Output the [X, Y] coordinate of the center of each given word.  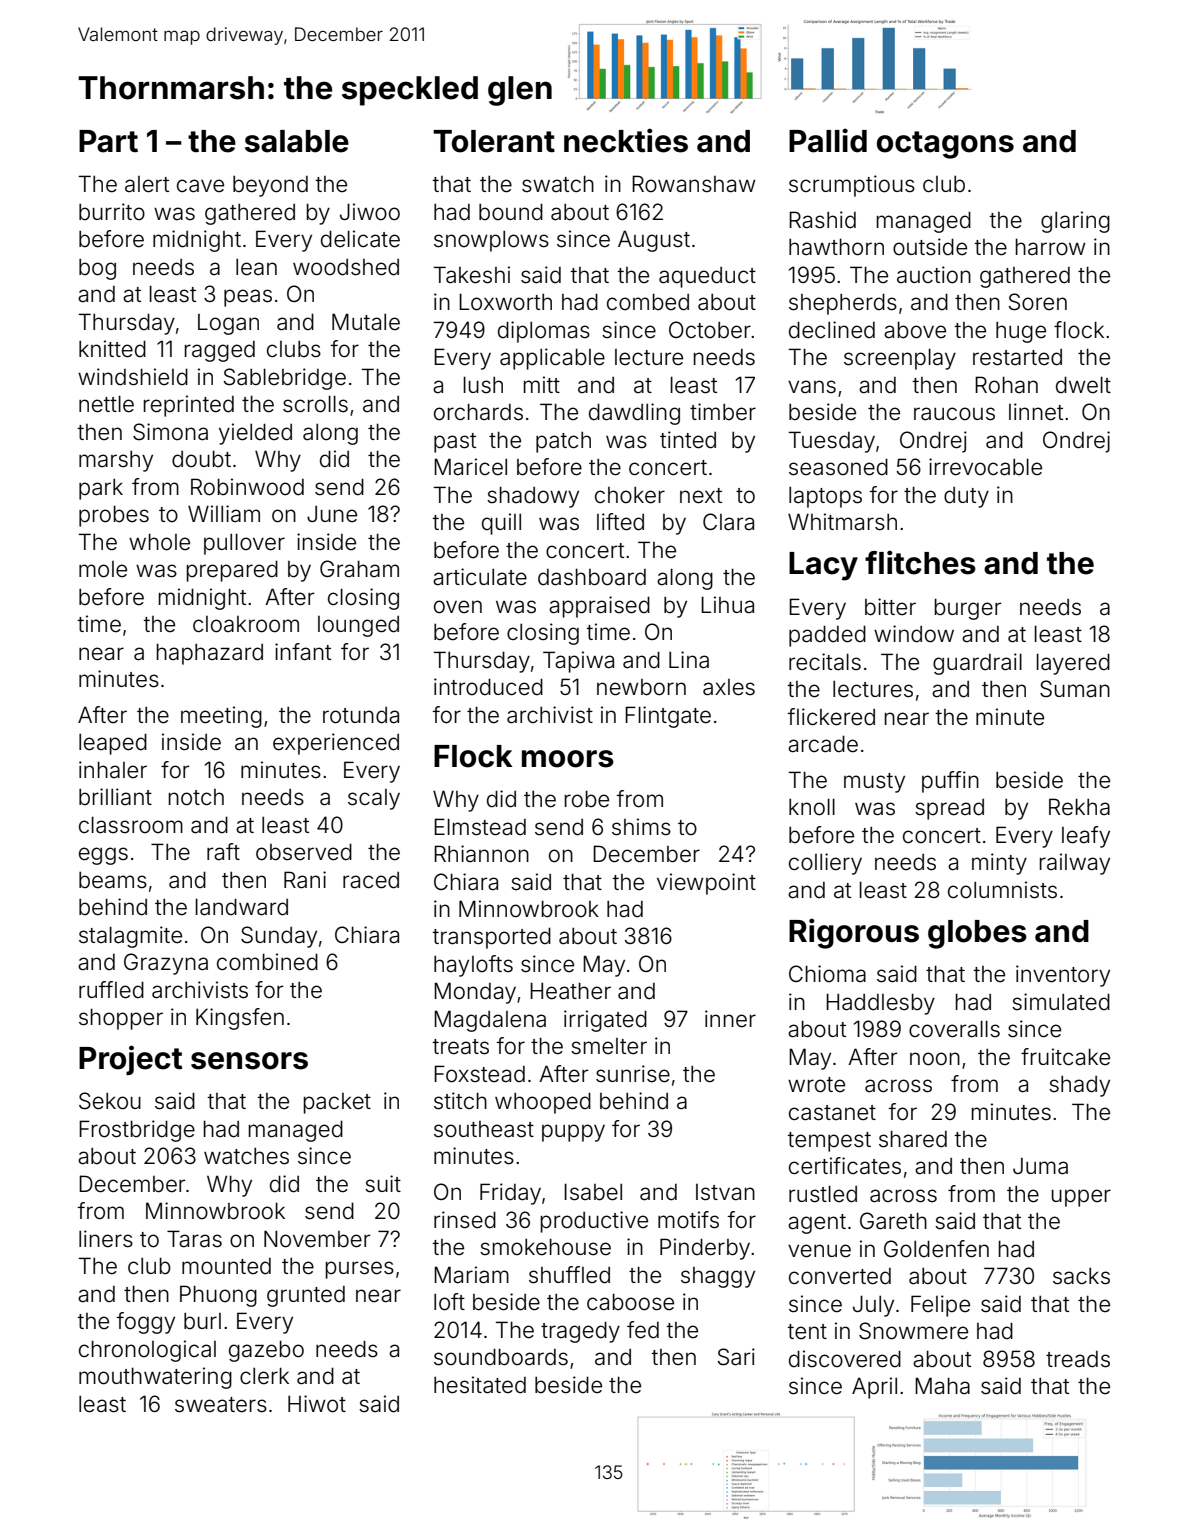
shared [913, 1139]
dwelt [1083, 385]
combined [267, 962]
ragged [220, 351]
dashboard [592, 577]
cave [200, 186]
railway [1075, 864]
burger [968, 609]
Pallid [828, 140]
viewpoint [706, 884]
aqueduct [707, 277]
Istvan [725, 1192]
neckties [626, 140]
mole [103, 569]
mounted [226, 1266]
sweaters [221, 1405]
